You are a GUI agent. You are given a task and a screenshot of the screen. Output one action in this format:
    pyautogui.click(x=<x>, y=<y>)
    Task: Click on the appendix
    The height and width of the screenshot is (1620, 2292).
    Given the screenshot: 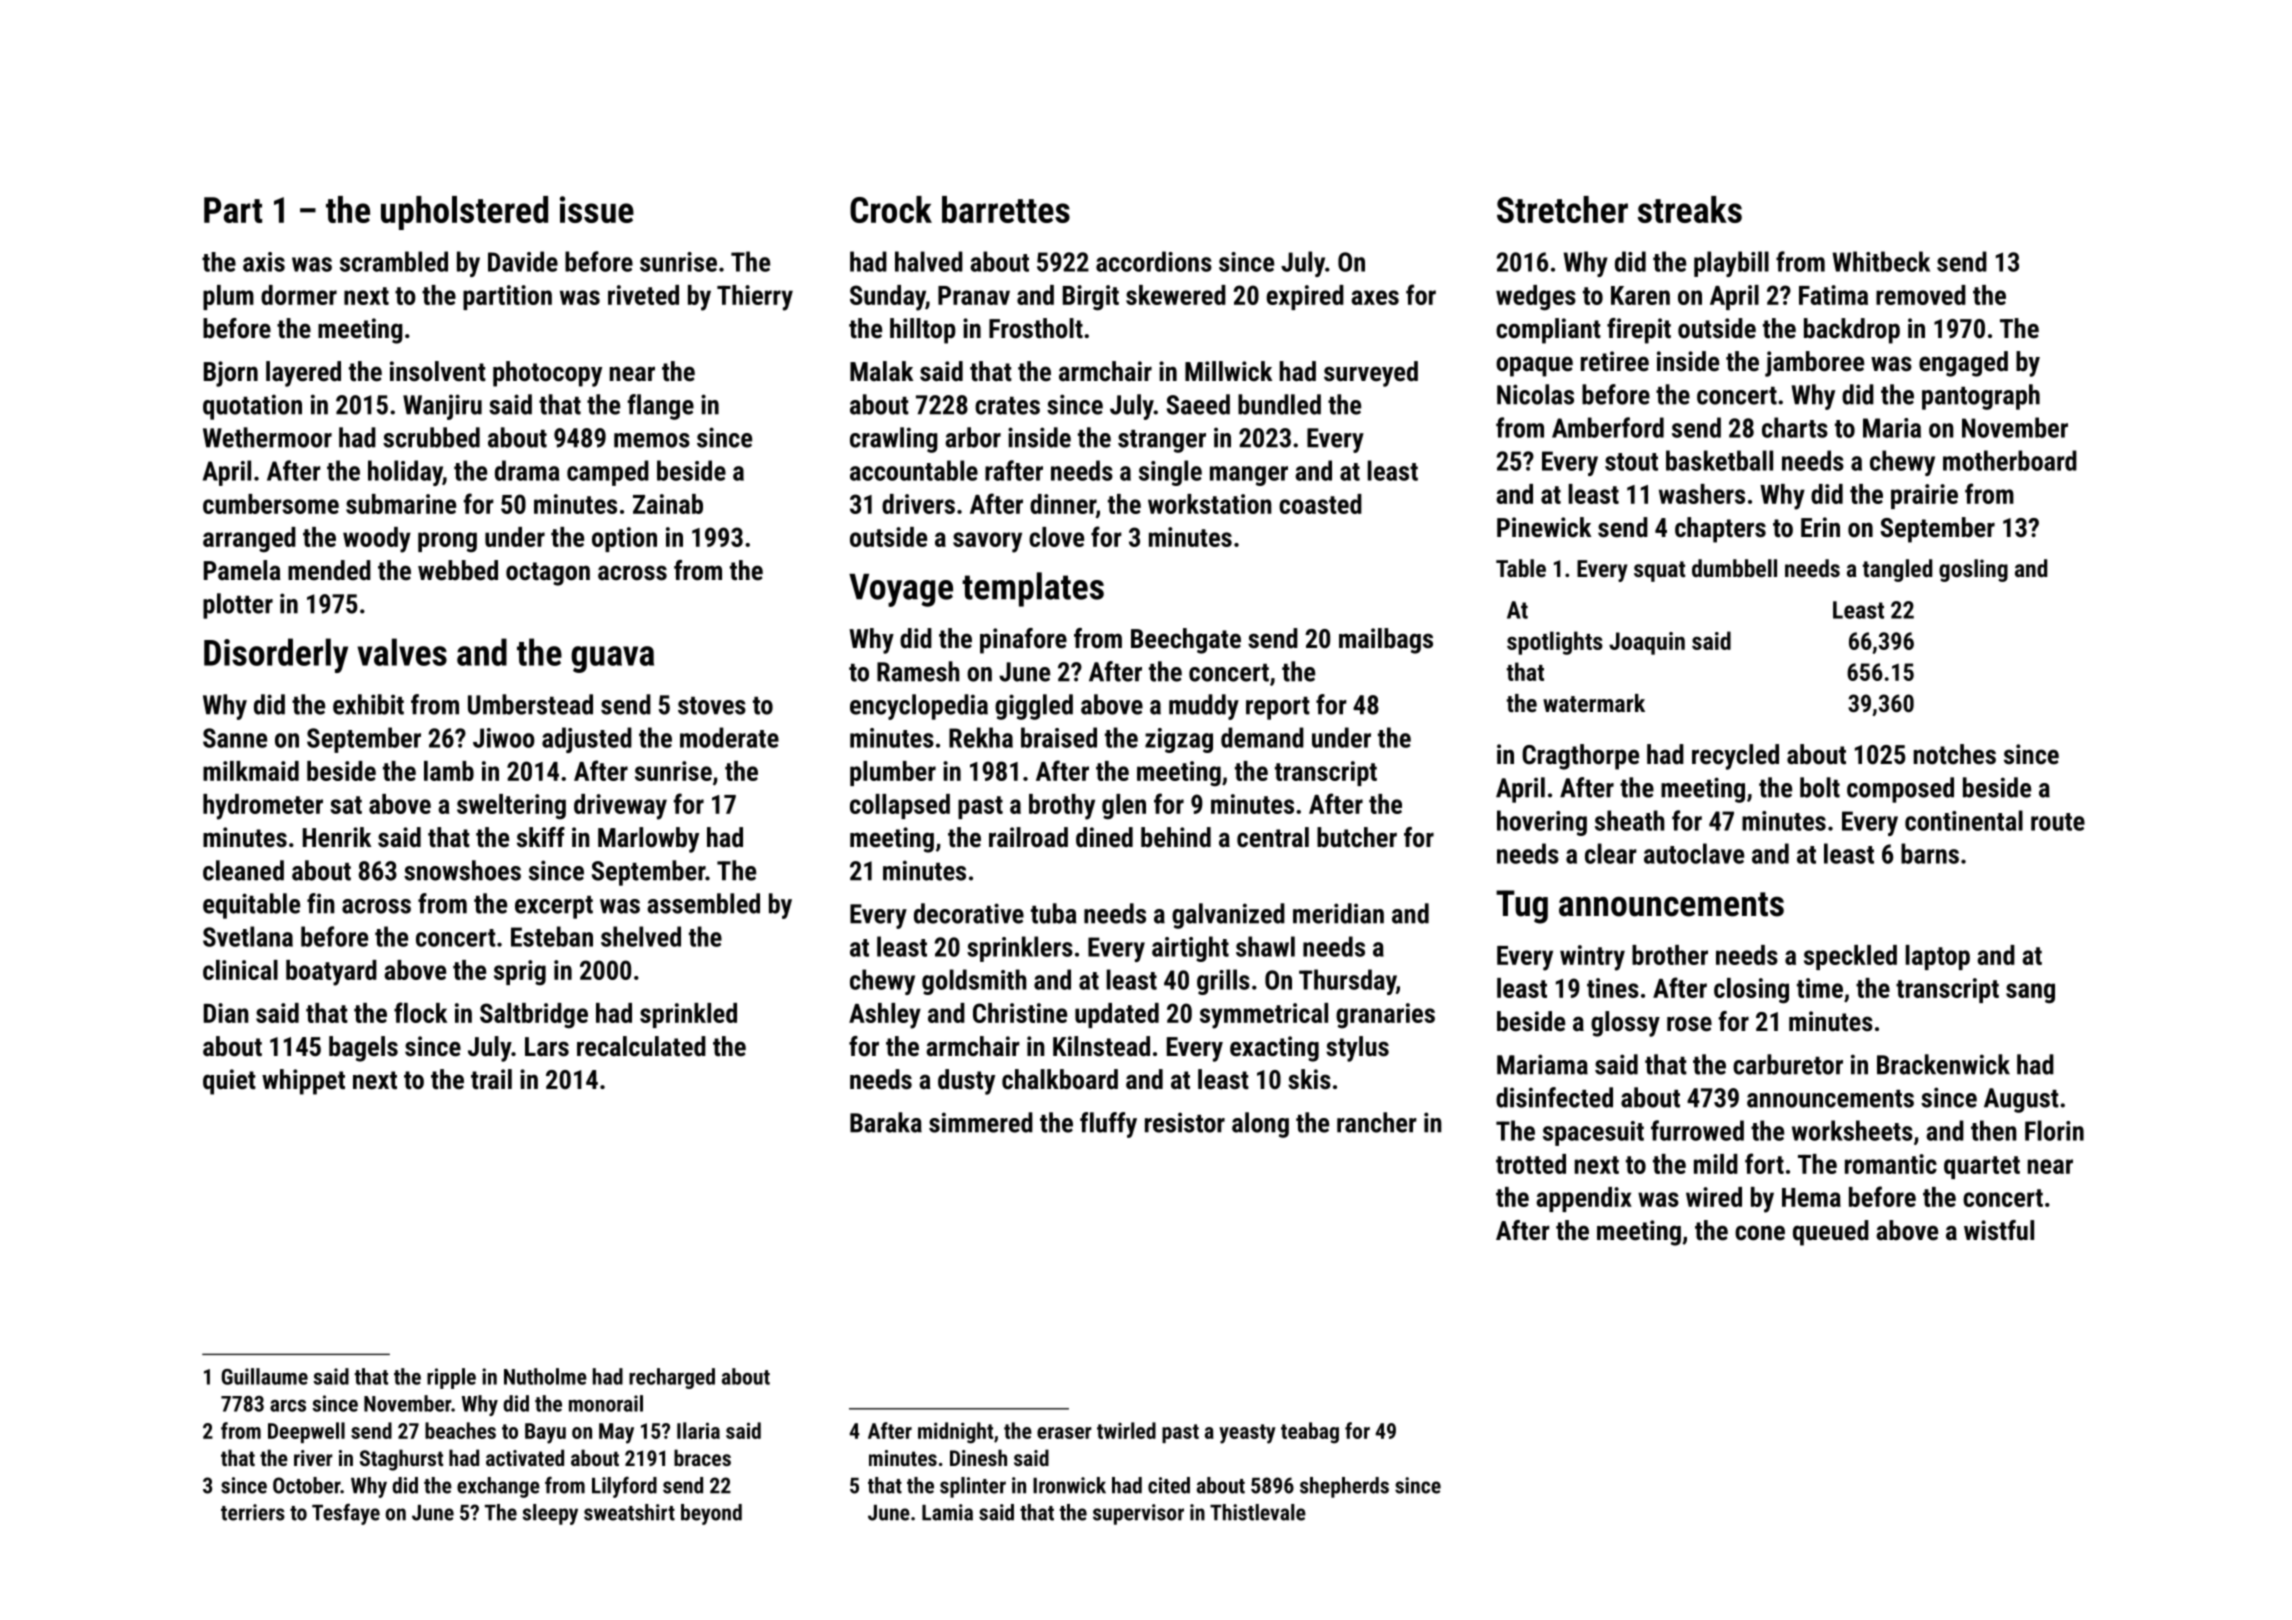 What is the action you would take?
    pyautogui.click(x=1584, y=1199)
